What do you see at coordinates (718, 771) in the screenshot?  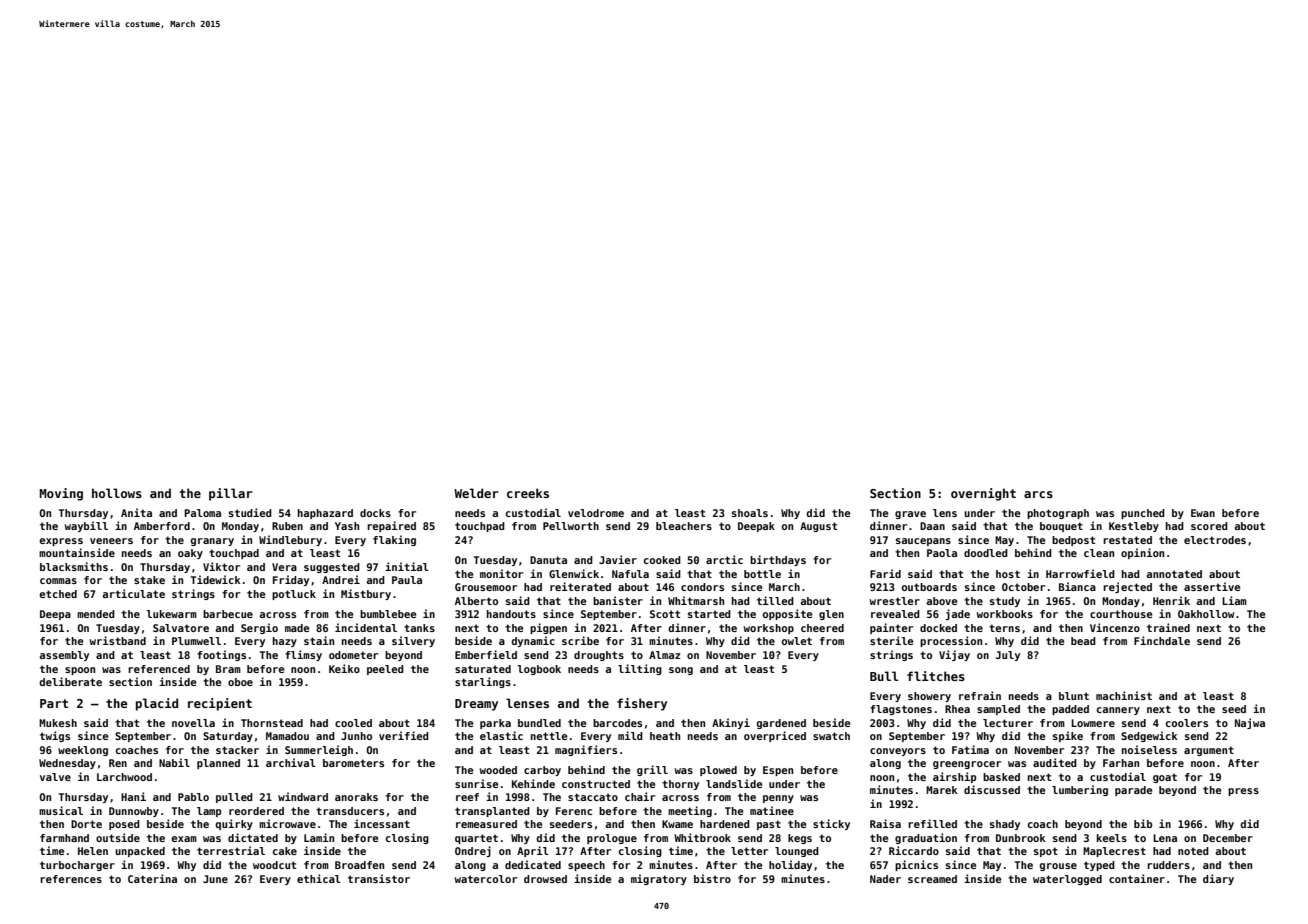 I see `plowed` at bounding box center [718, 771].
